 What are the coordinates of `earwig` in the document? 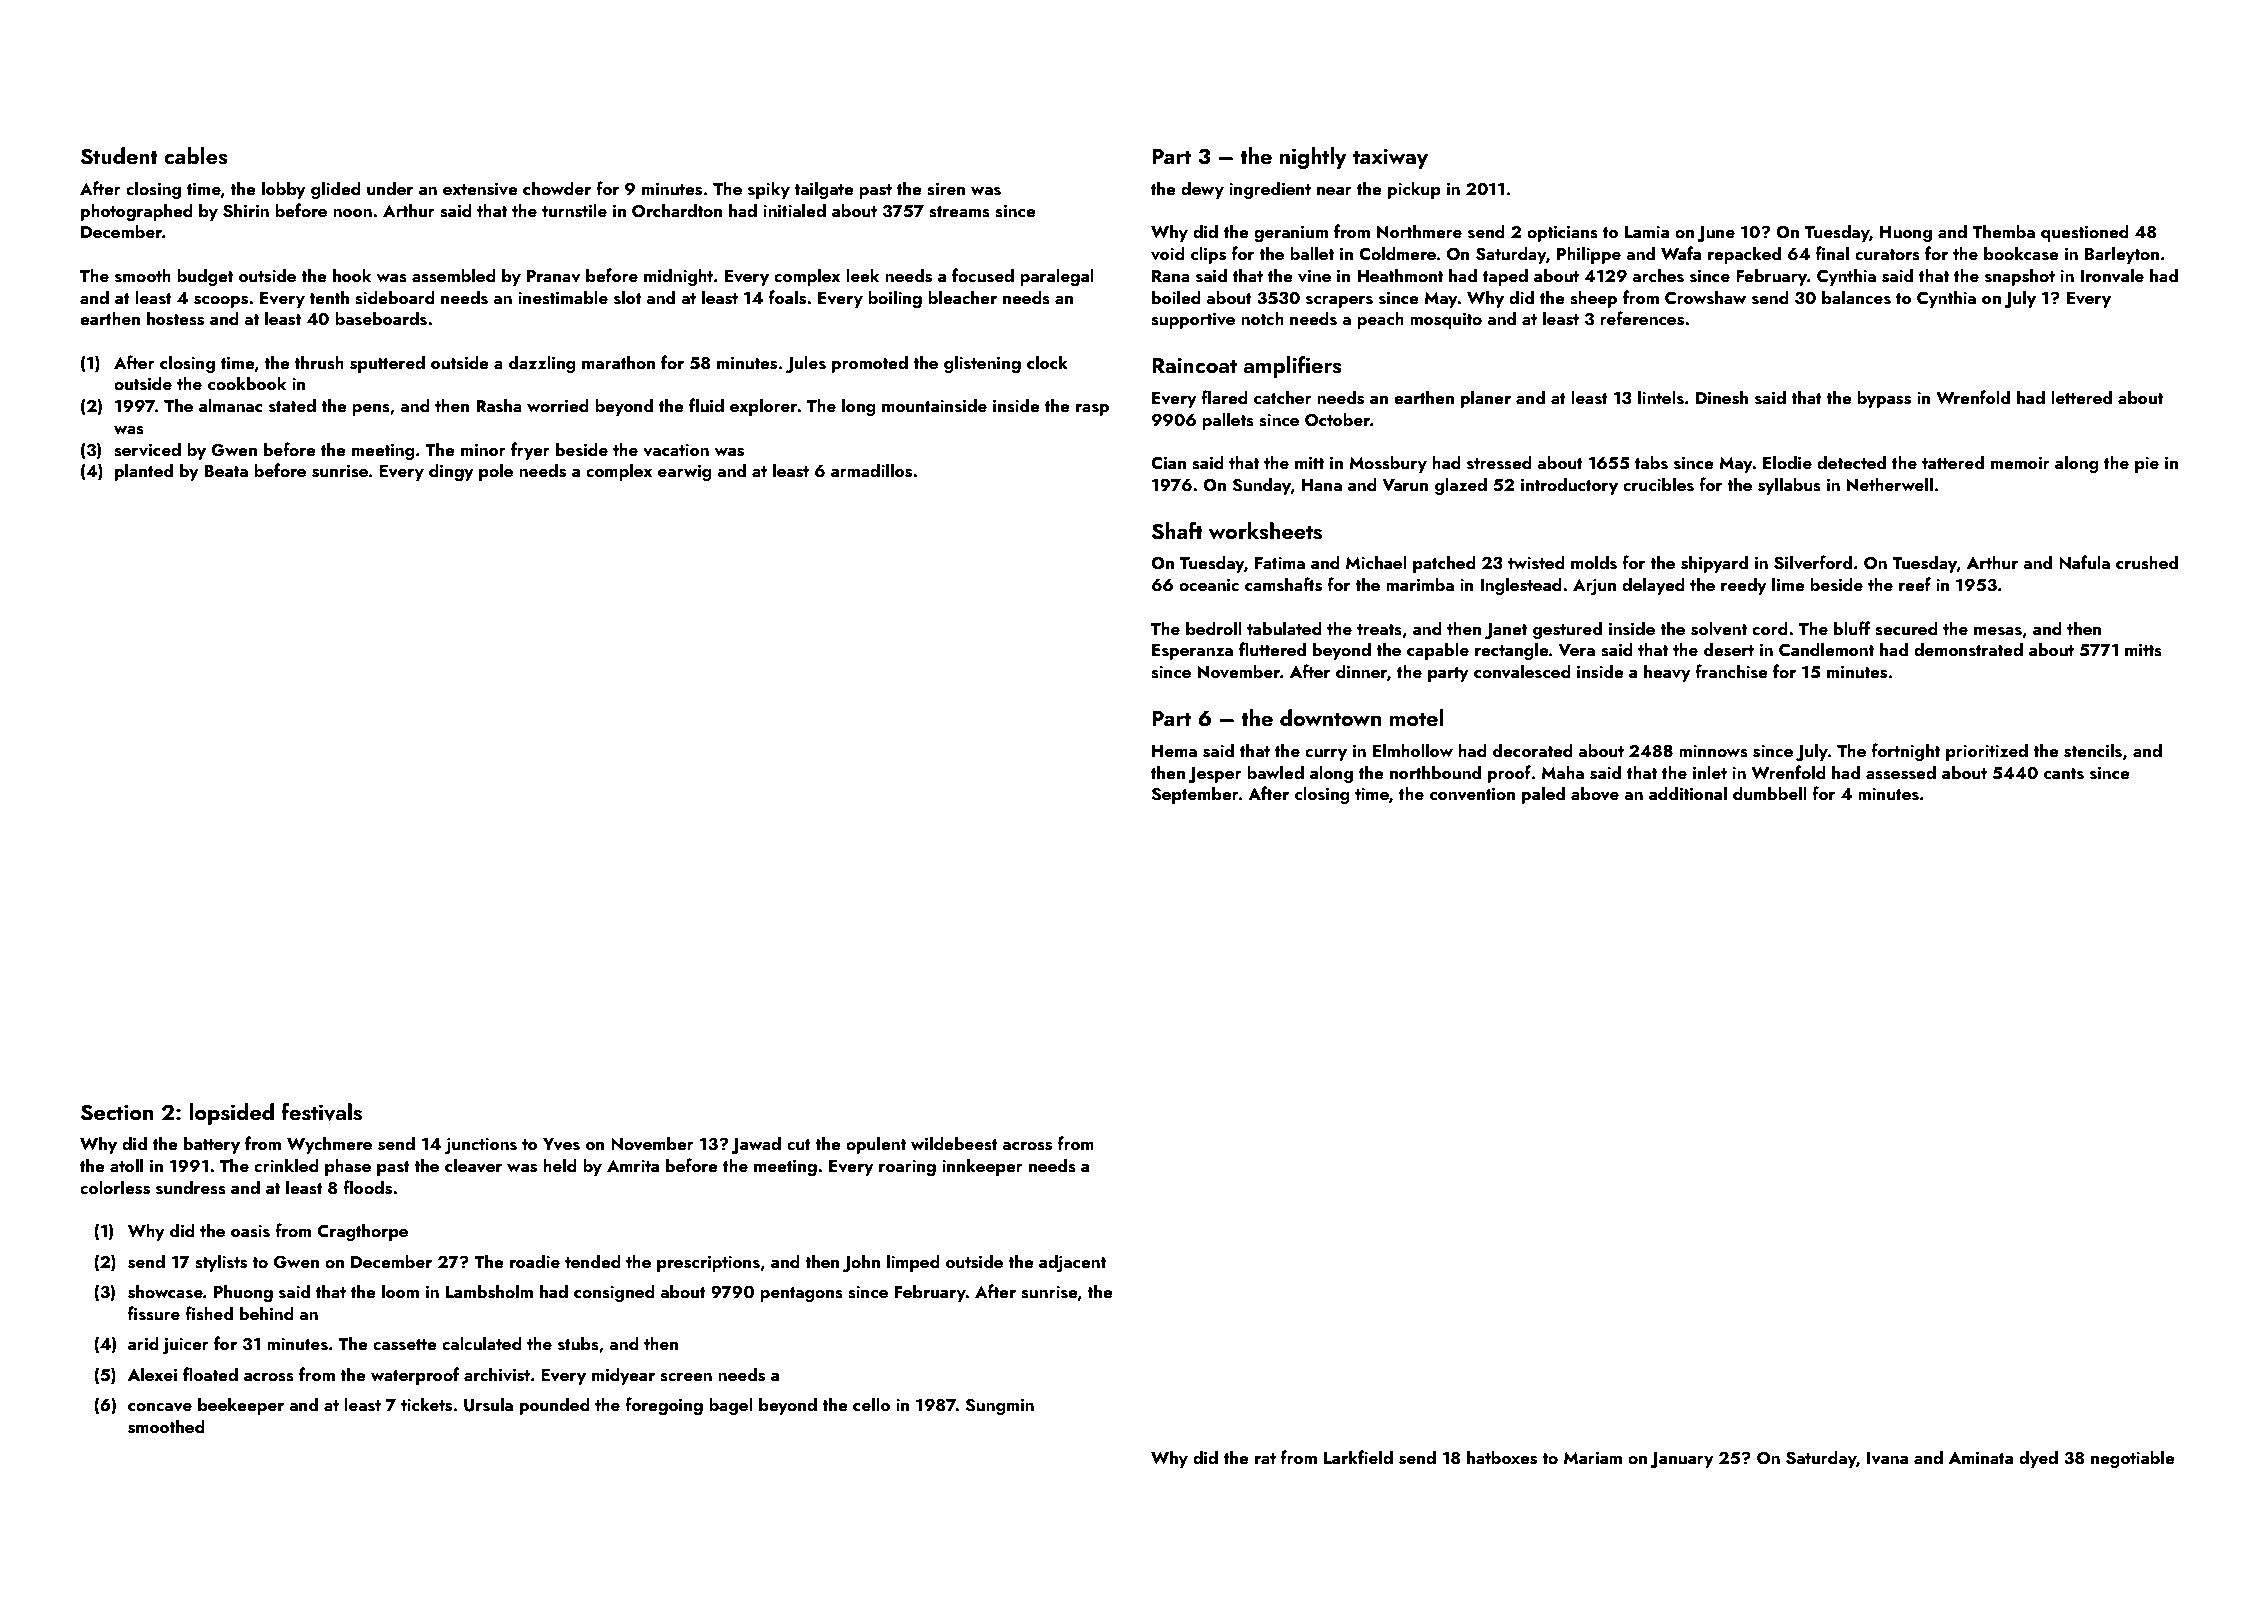 It's located at (684, 473).
